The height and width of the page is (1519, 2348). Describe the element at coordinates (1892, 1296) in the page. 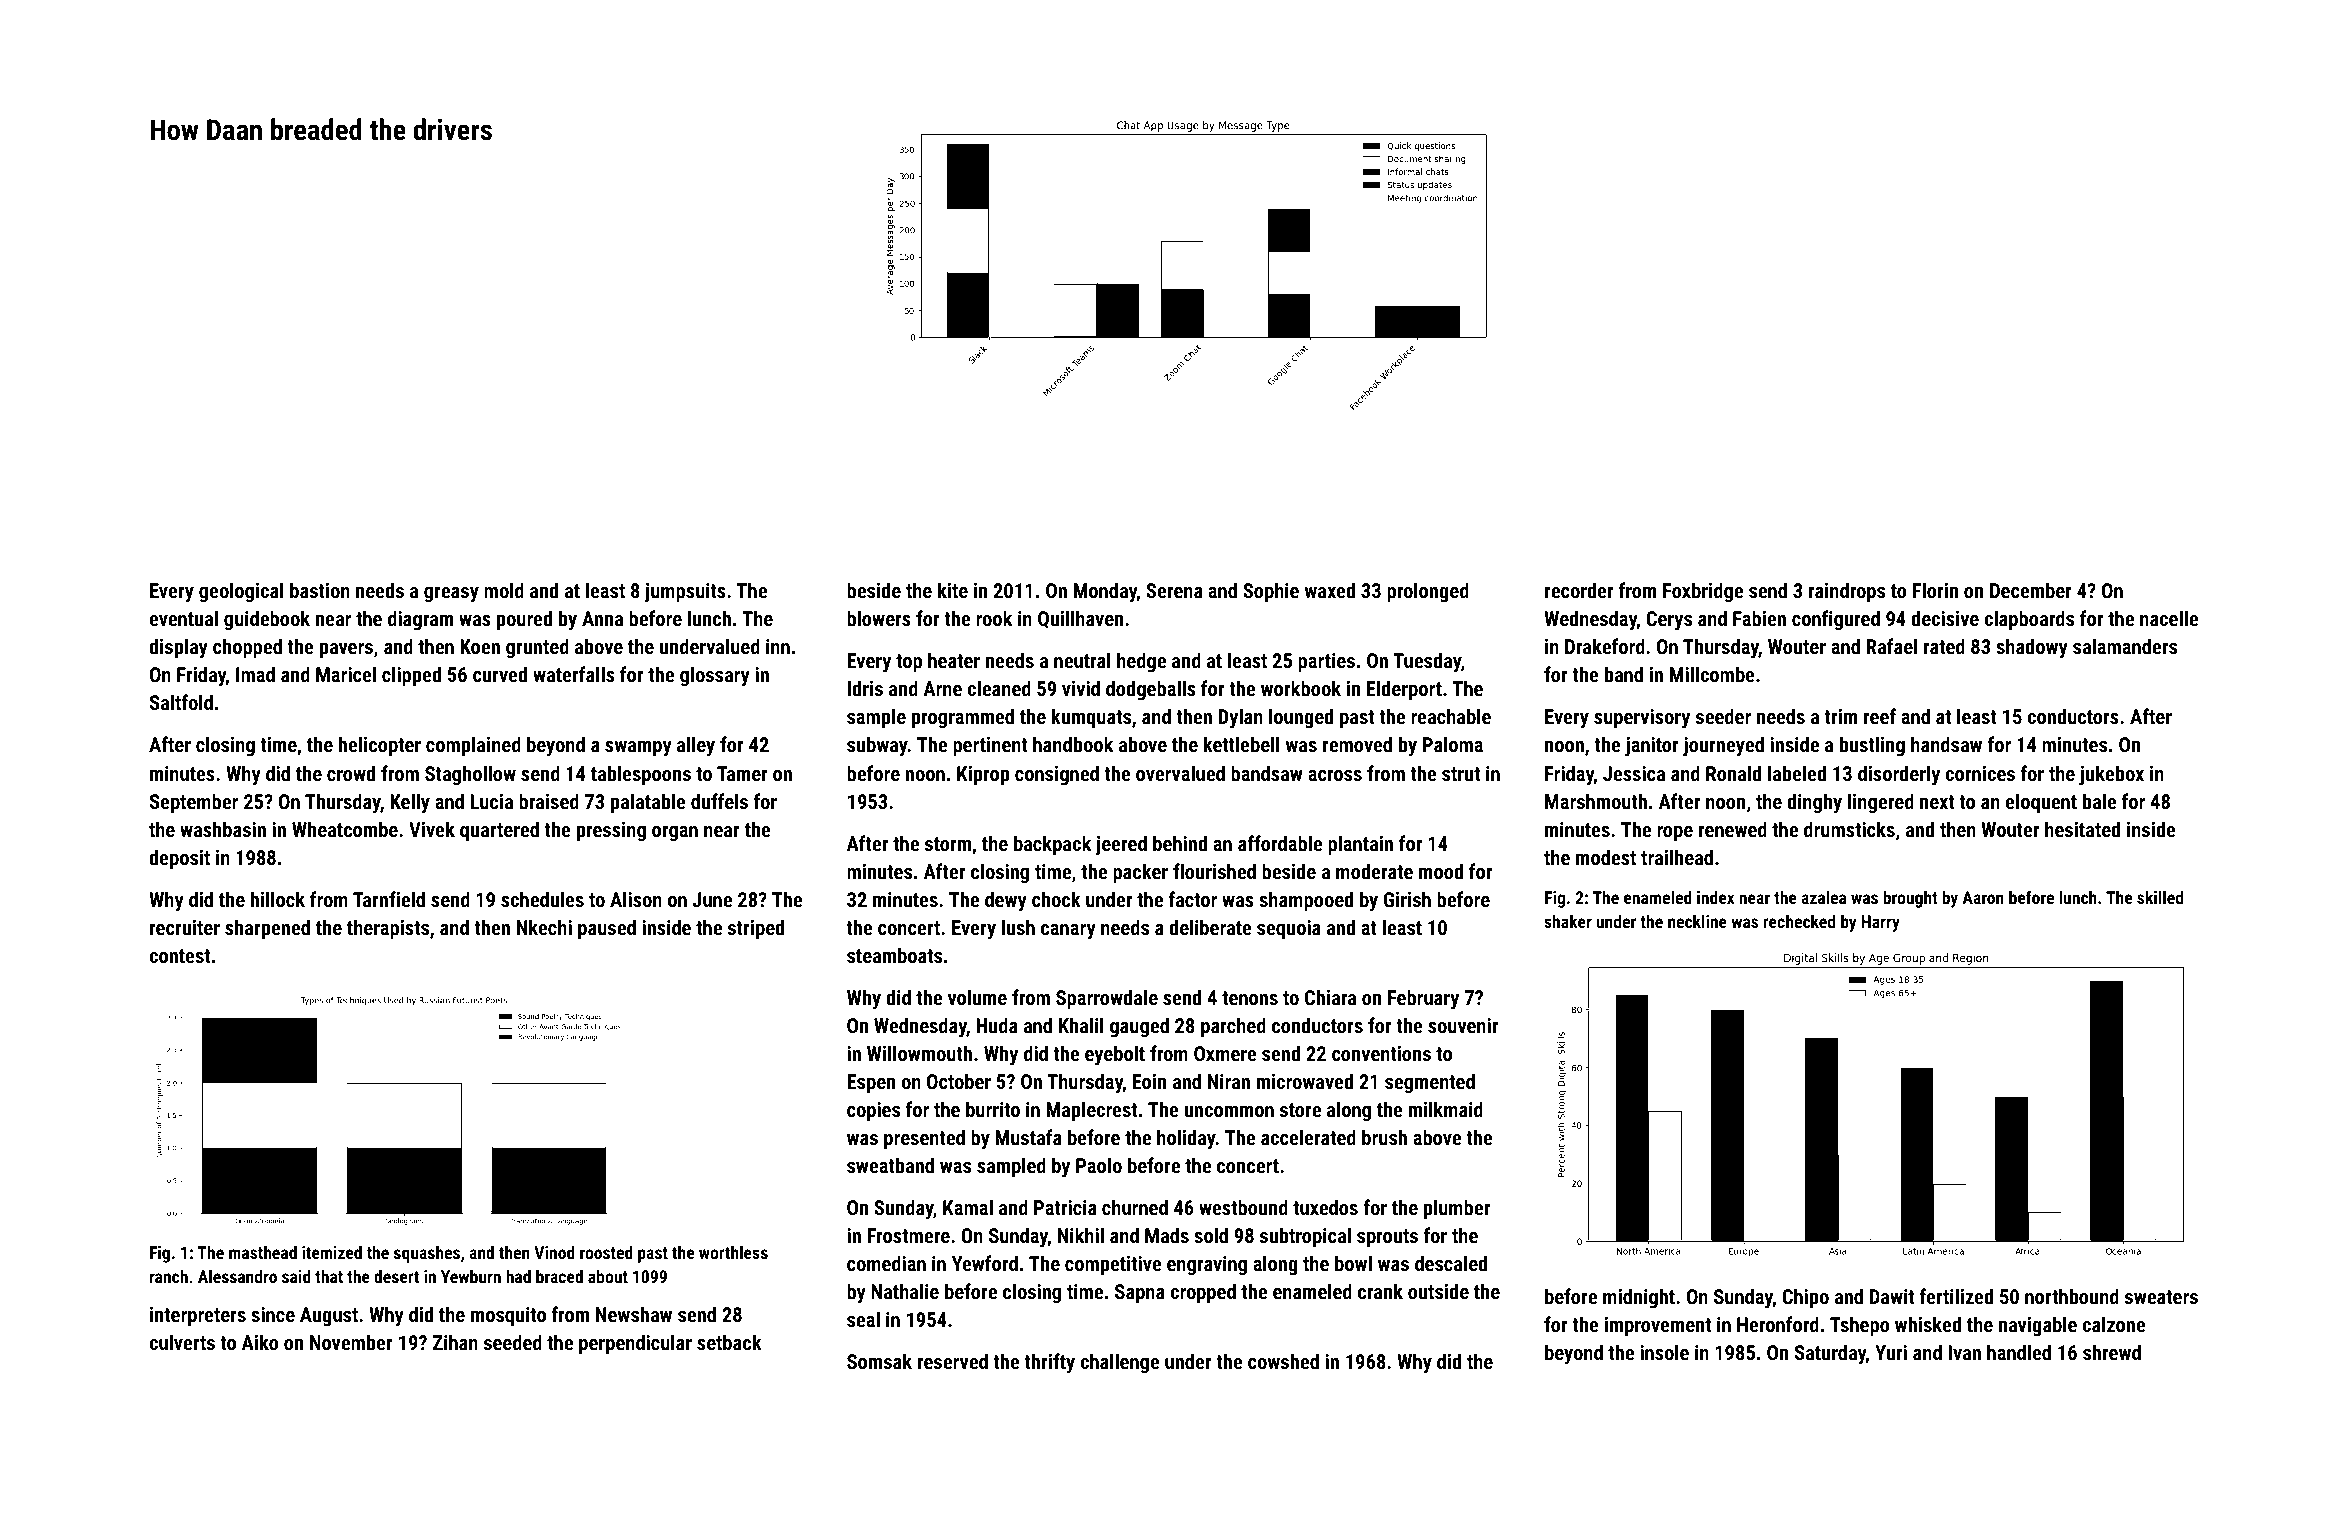

I see `Dawit` at that location.
